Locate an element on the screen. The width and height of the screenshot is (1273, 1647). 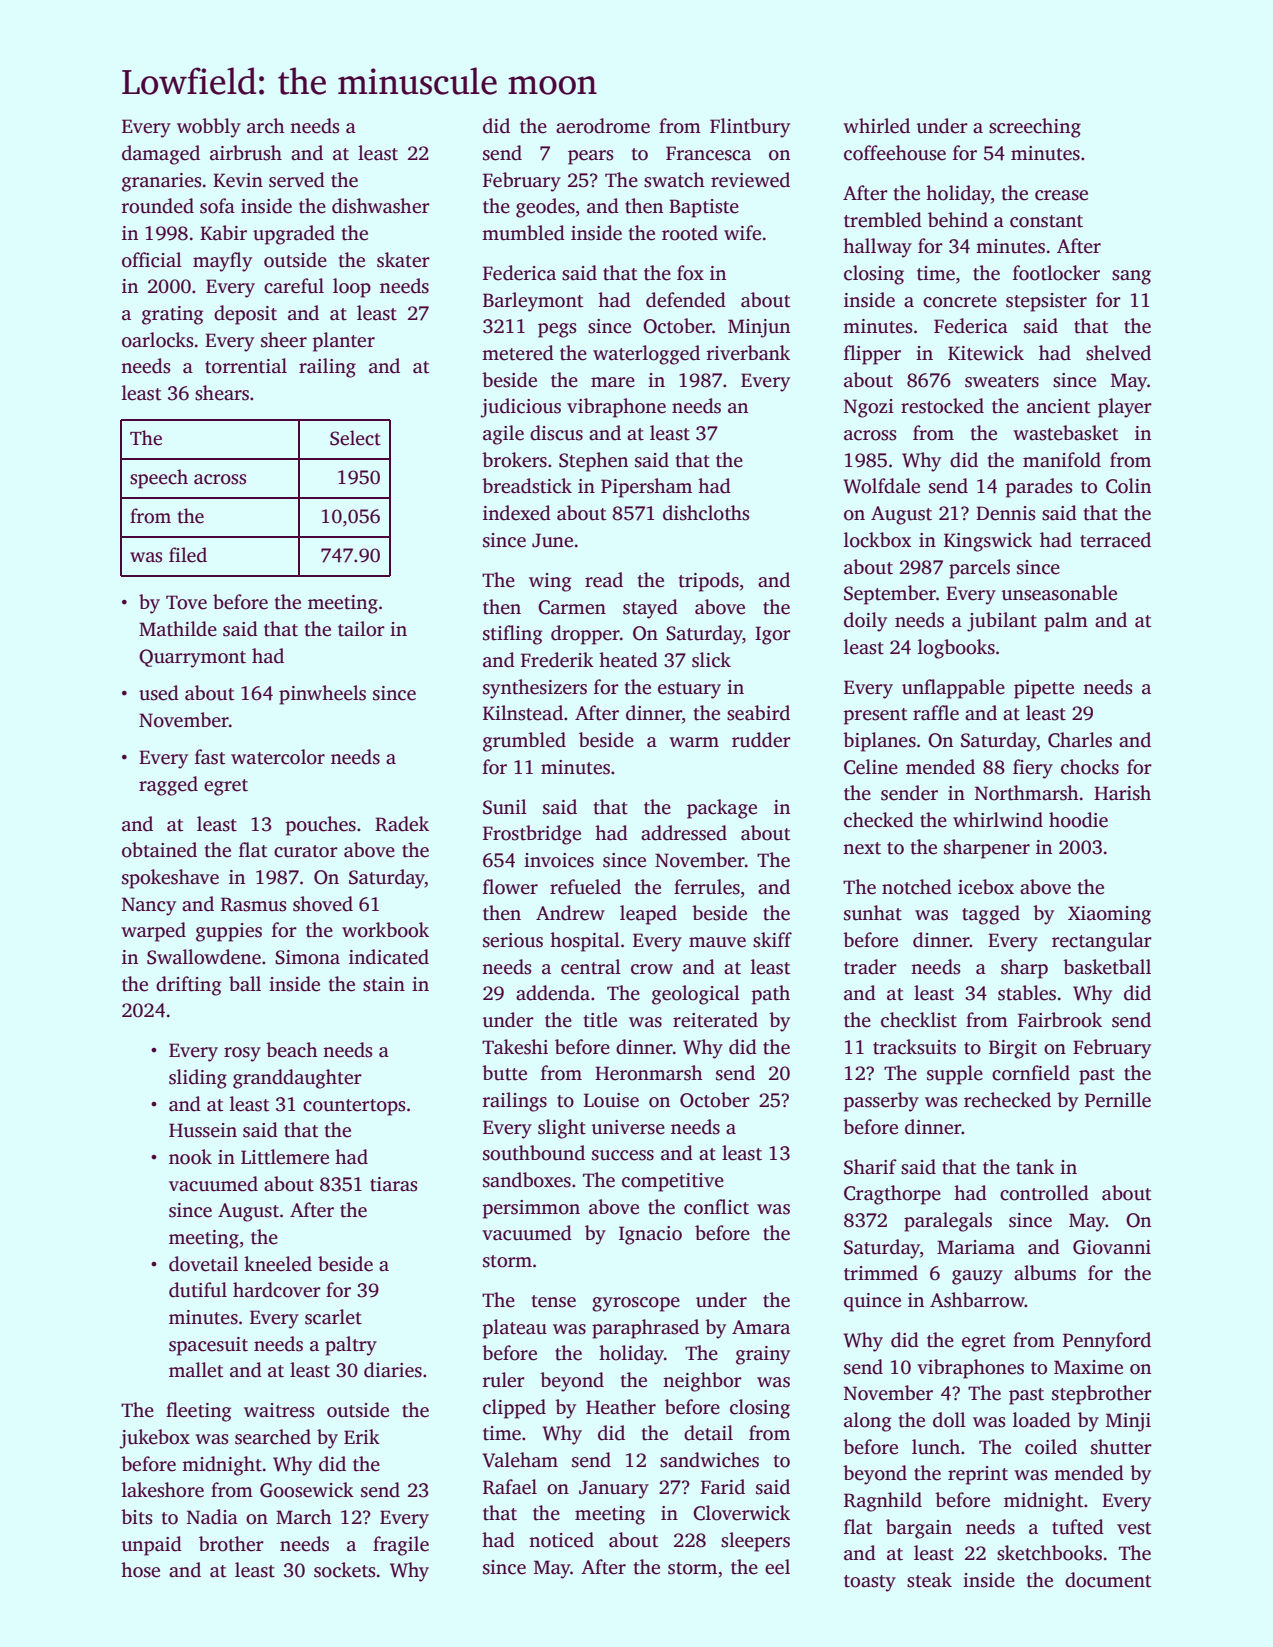
Northmarsh is located at coordinates (1027, 793).
